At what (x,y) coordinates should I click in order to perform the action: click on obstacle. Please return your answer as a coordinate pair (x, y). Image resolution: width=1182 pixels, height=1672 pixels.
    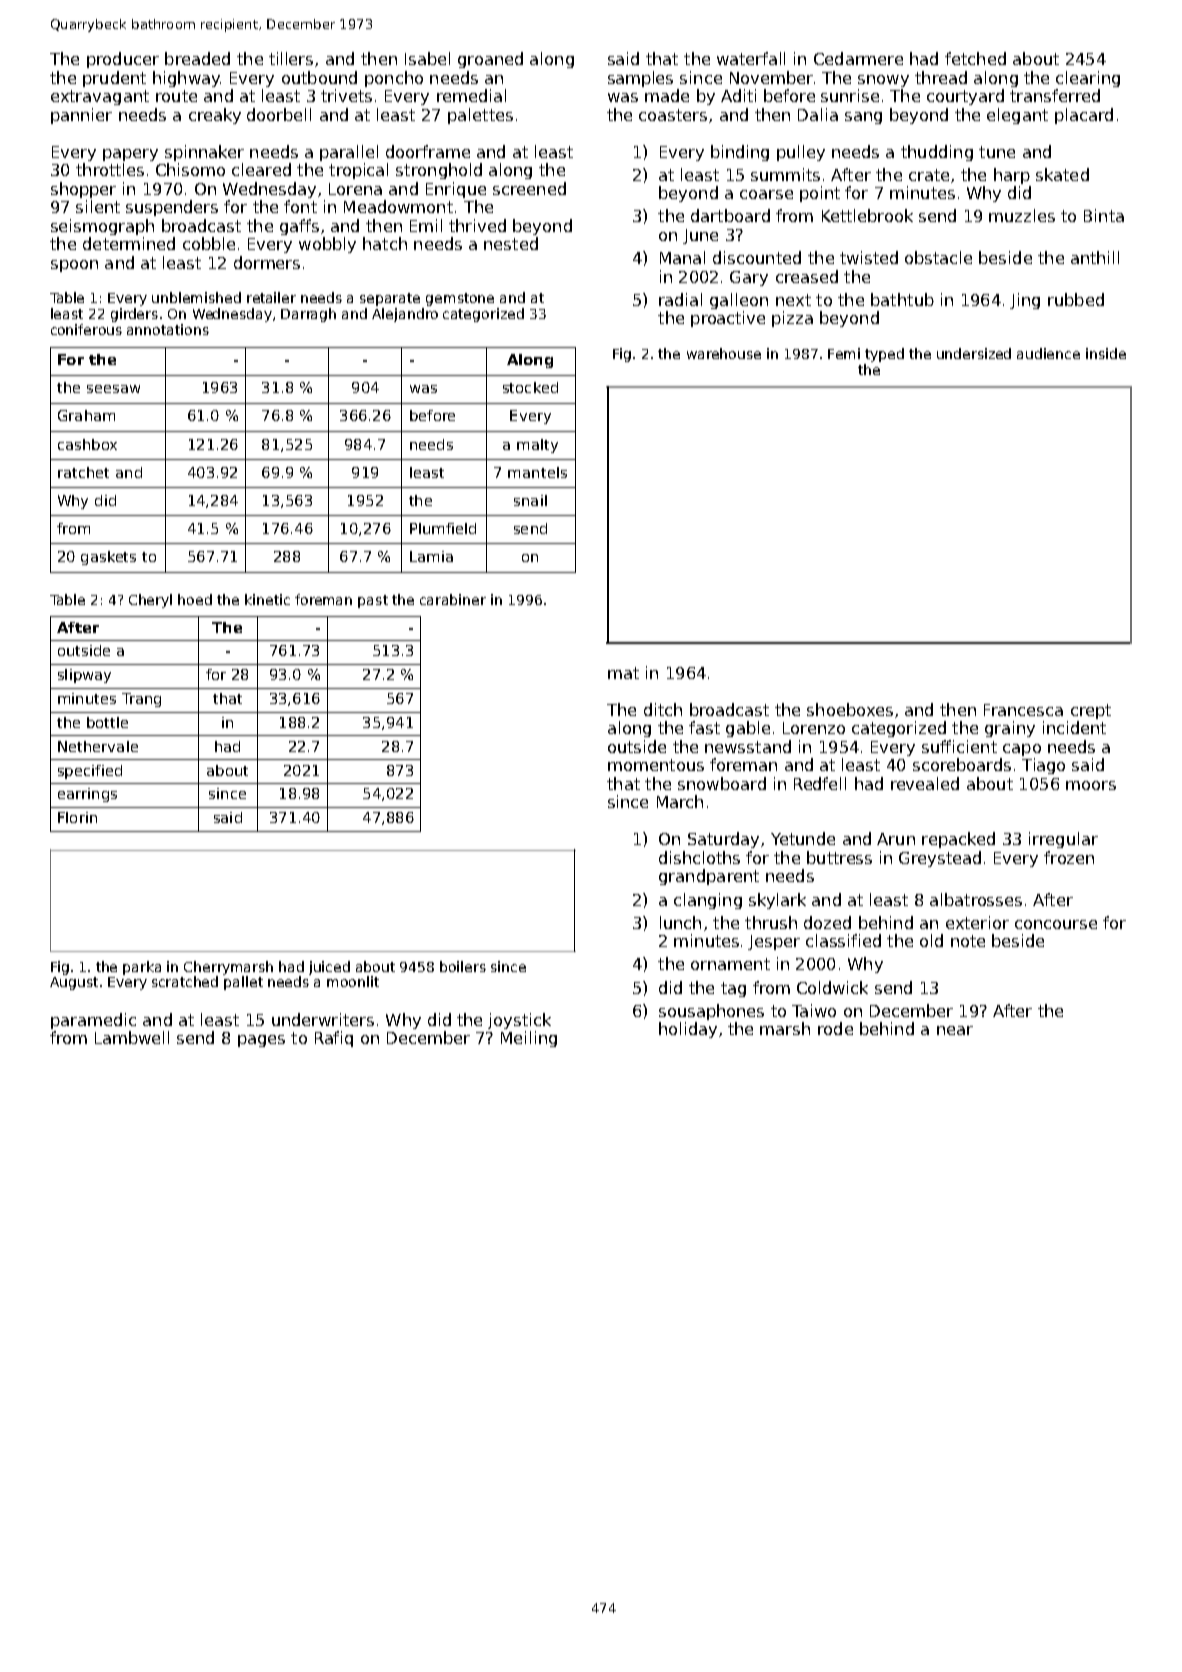
    Looking at the image, I should click on (938, 257).
